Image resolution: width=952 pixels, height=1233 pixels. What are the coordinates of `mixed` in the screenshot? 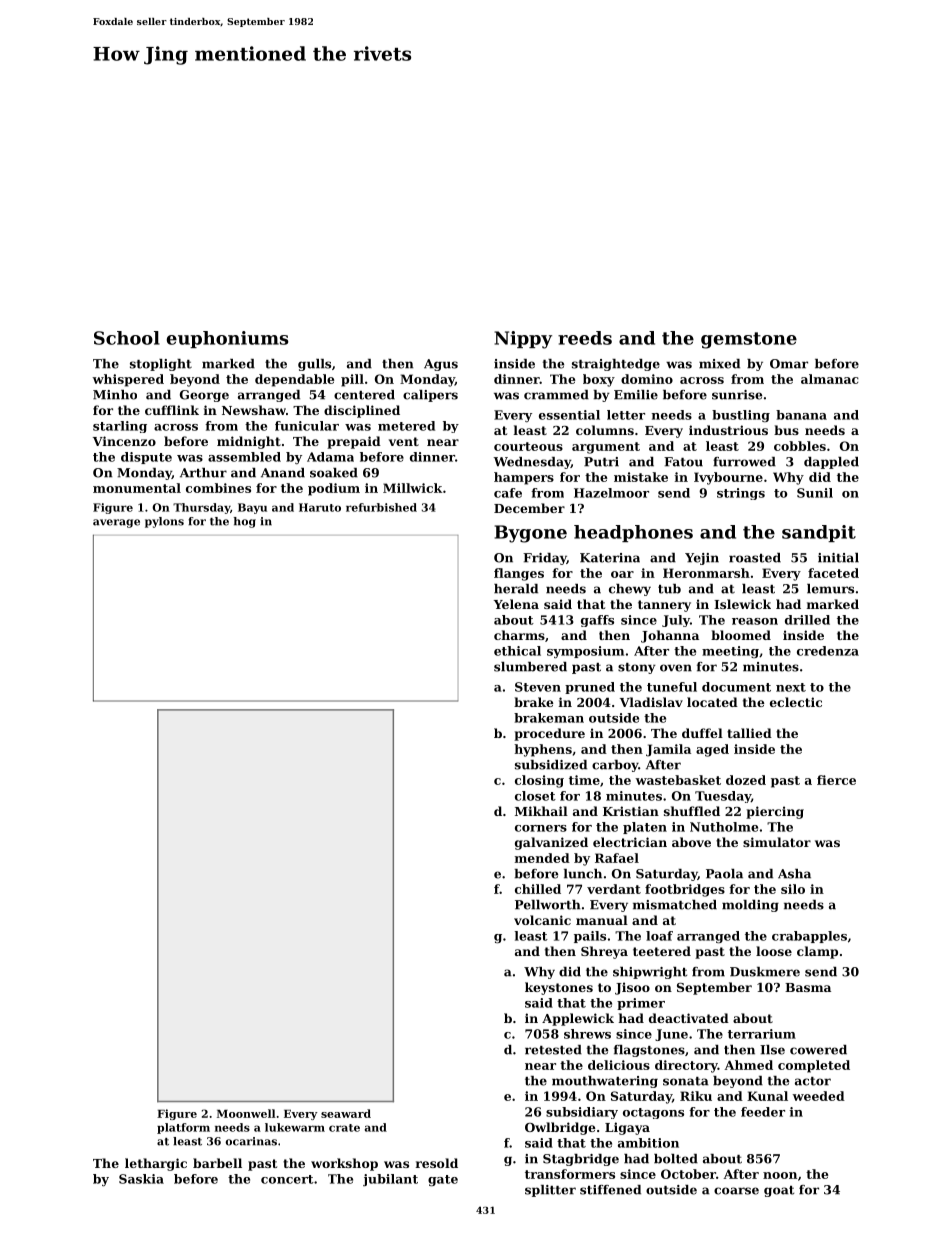 It's located at (719, 364).
